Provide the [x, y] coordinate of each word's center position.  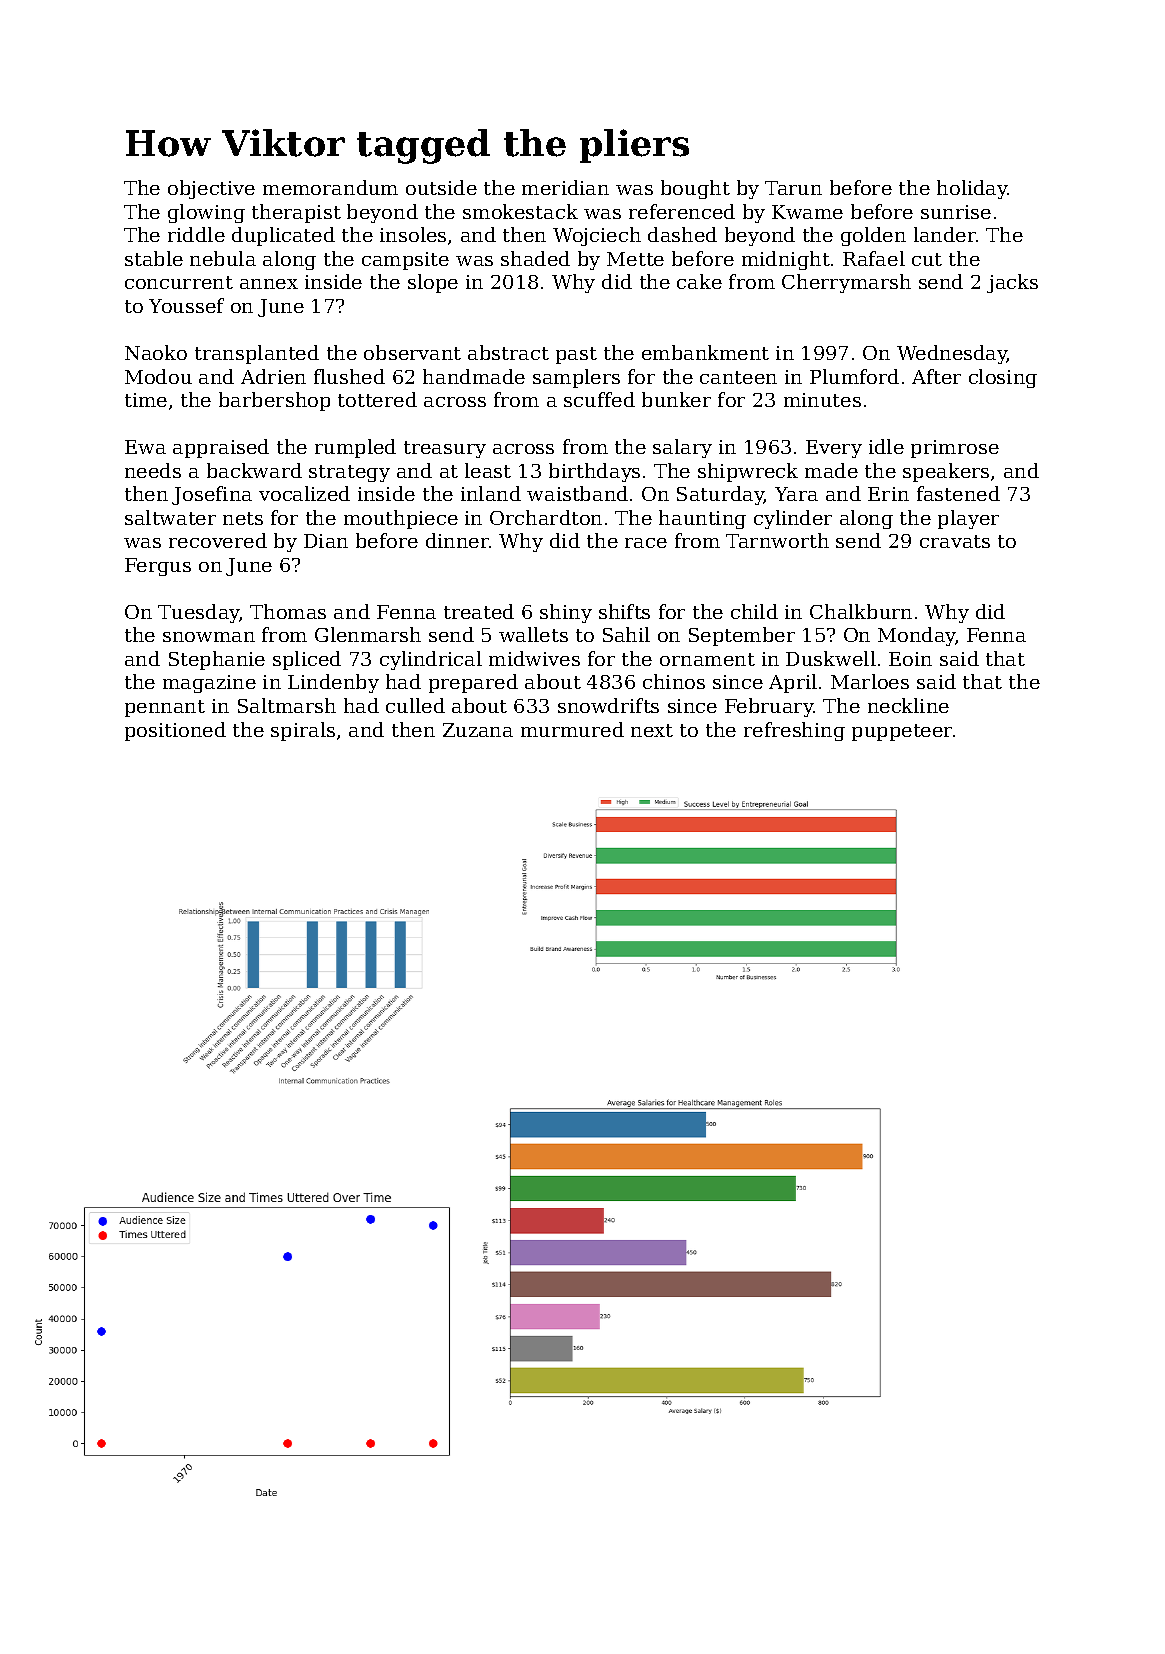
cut [927, 259]
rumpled [355, 448]
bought [695, 189]
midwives [534, 658]
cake [699, 281]
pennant [165, 708]
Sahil [626, 634]
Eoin [910, 659]
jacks [1012, 283]
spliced [307, 660]
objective [211, 189]
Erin [888, 494]
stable [154, 258]
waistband [577, 493]
